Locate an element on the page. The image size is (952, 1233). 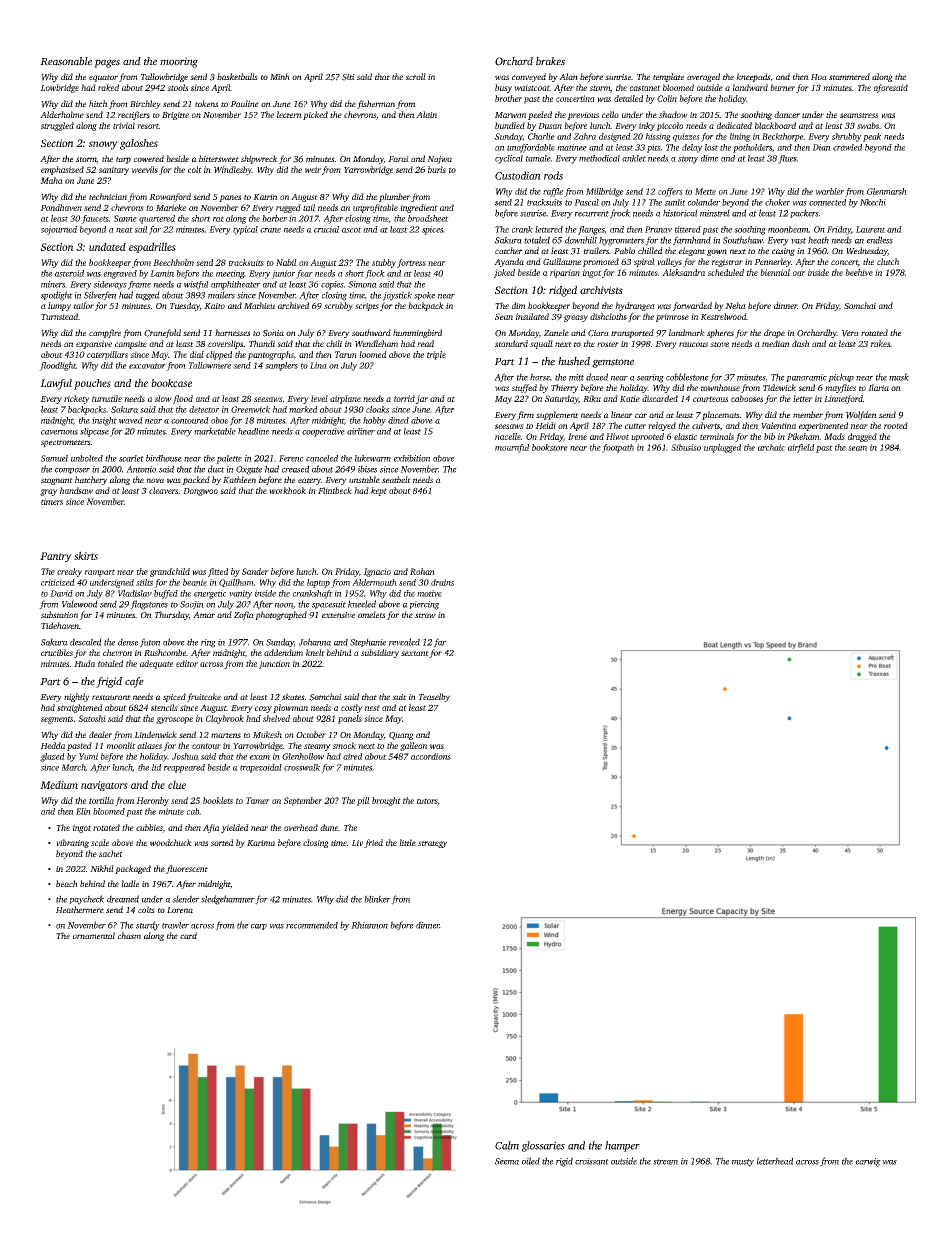
clue is located at coordinates (177, 784).
